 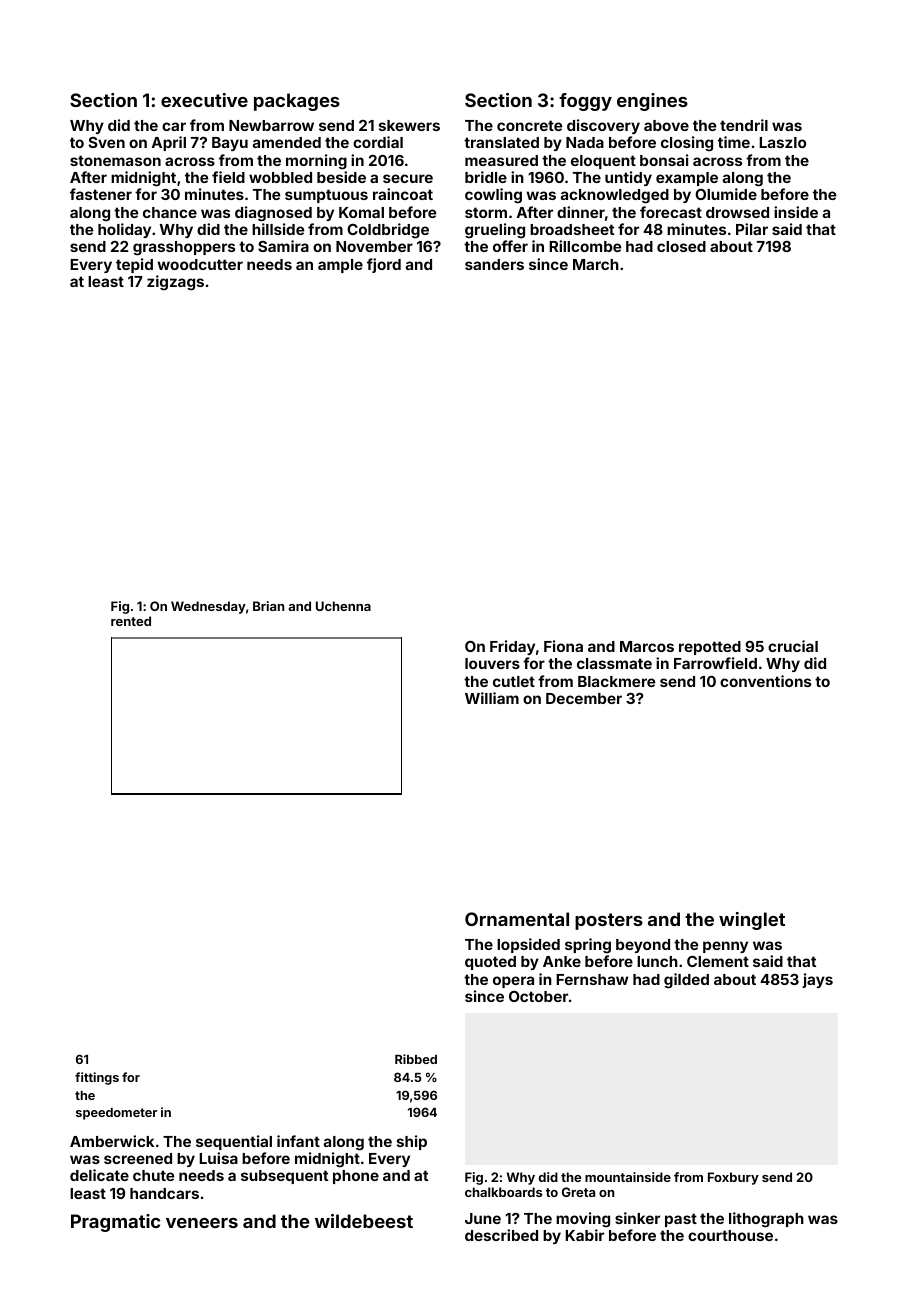 I want to click on fjord, so click(x=384, y=265).
